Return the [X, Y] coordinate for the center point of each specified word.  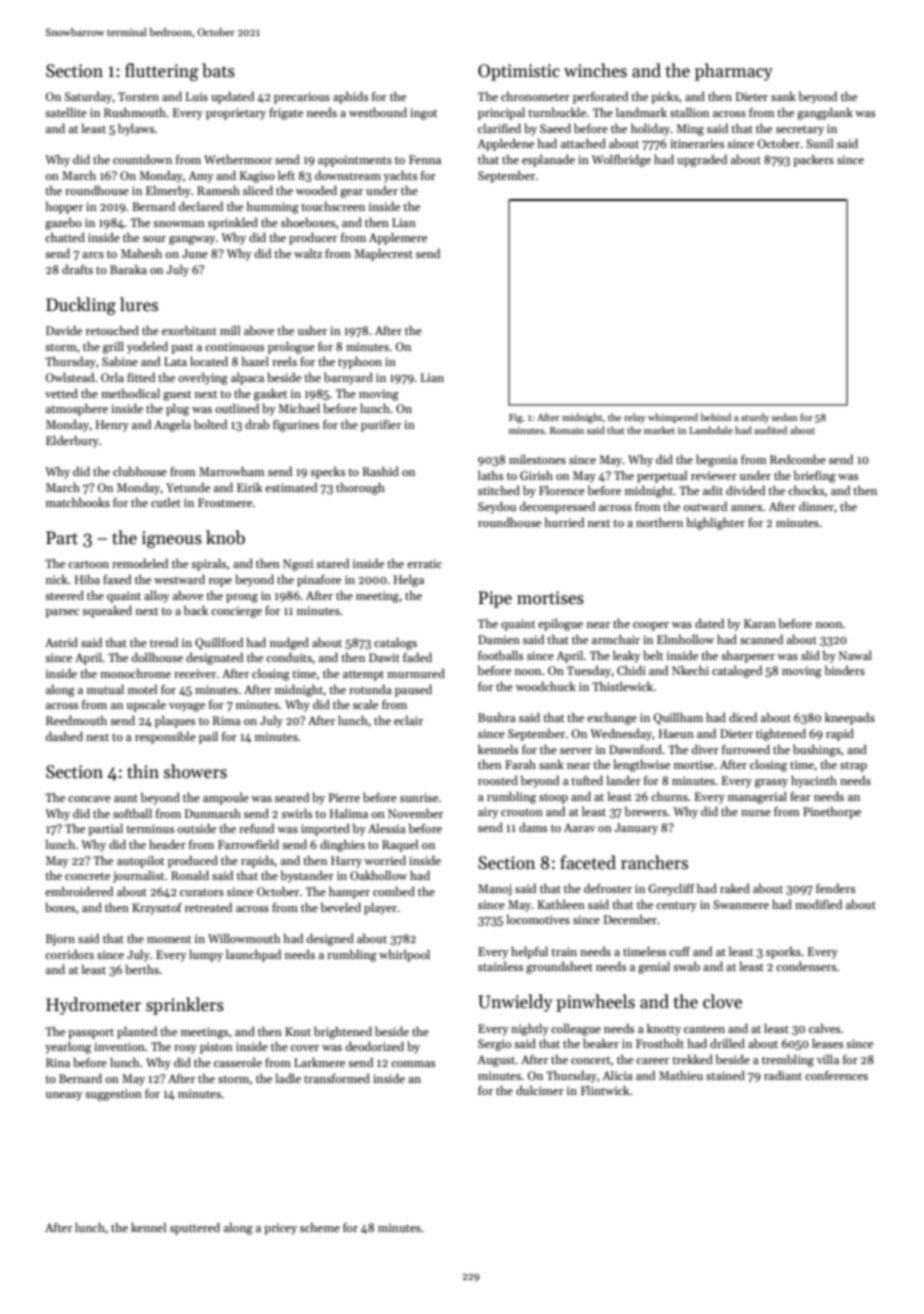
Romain [567, 430]
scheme [320, 1227]
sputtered [195, 1229]
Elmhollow [685, 639]
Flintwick [605, 1090]
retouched [112, 330]
